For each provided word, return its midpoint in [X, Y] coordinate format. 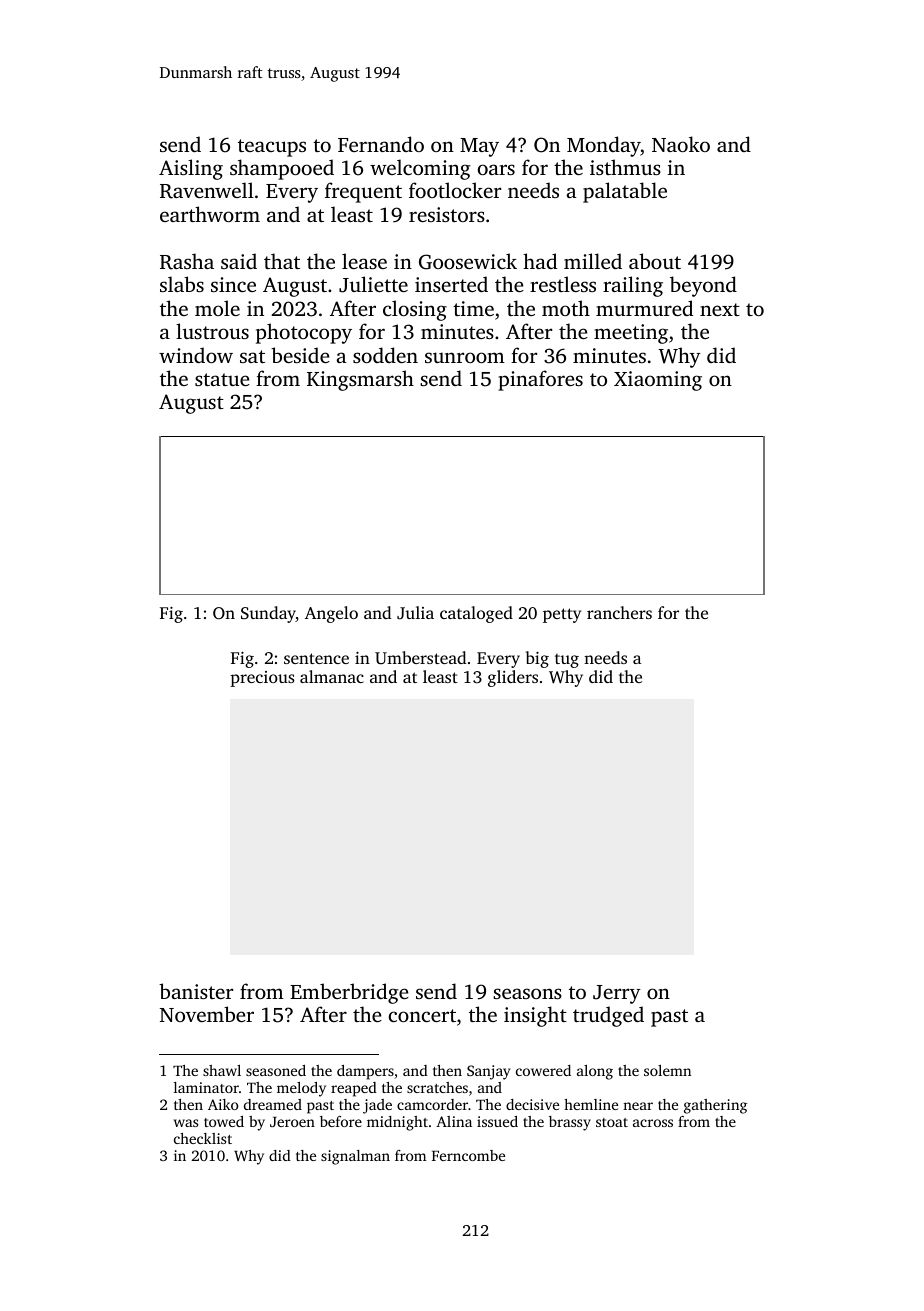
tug [567, 661]
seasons [527, 993]
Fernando [381, 144]
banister [196, 991]
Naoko [681, 144]
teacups [272, 148]
